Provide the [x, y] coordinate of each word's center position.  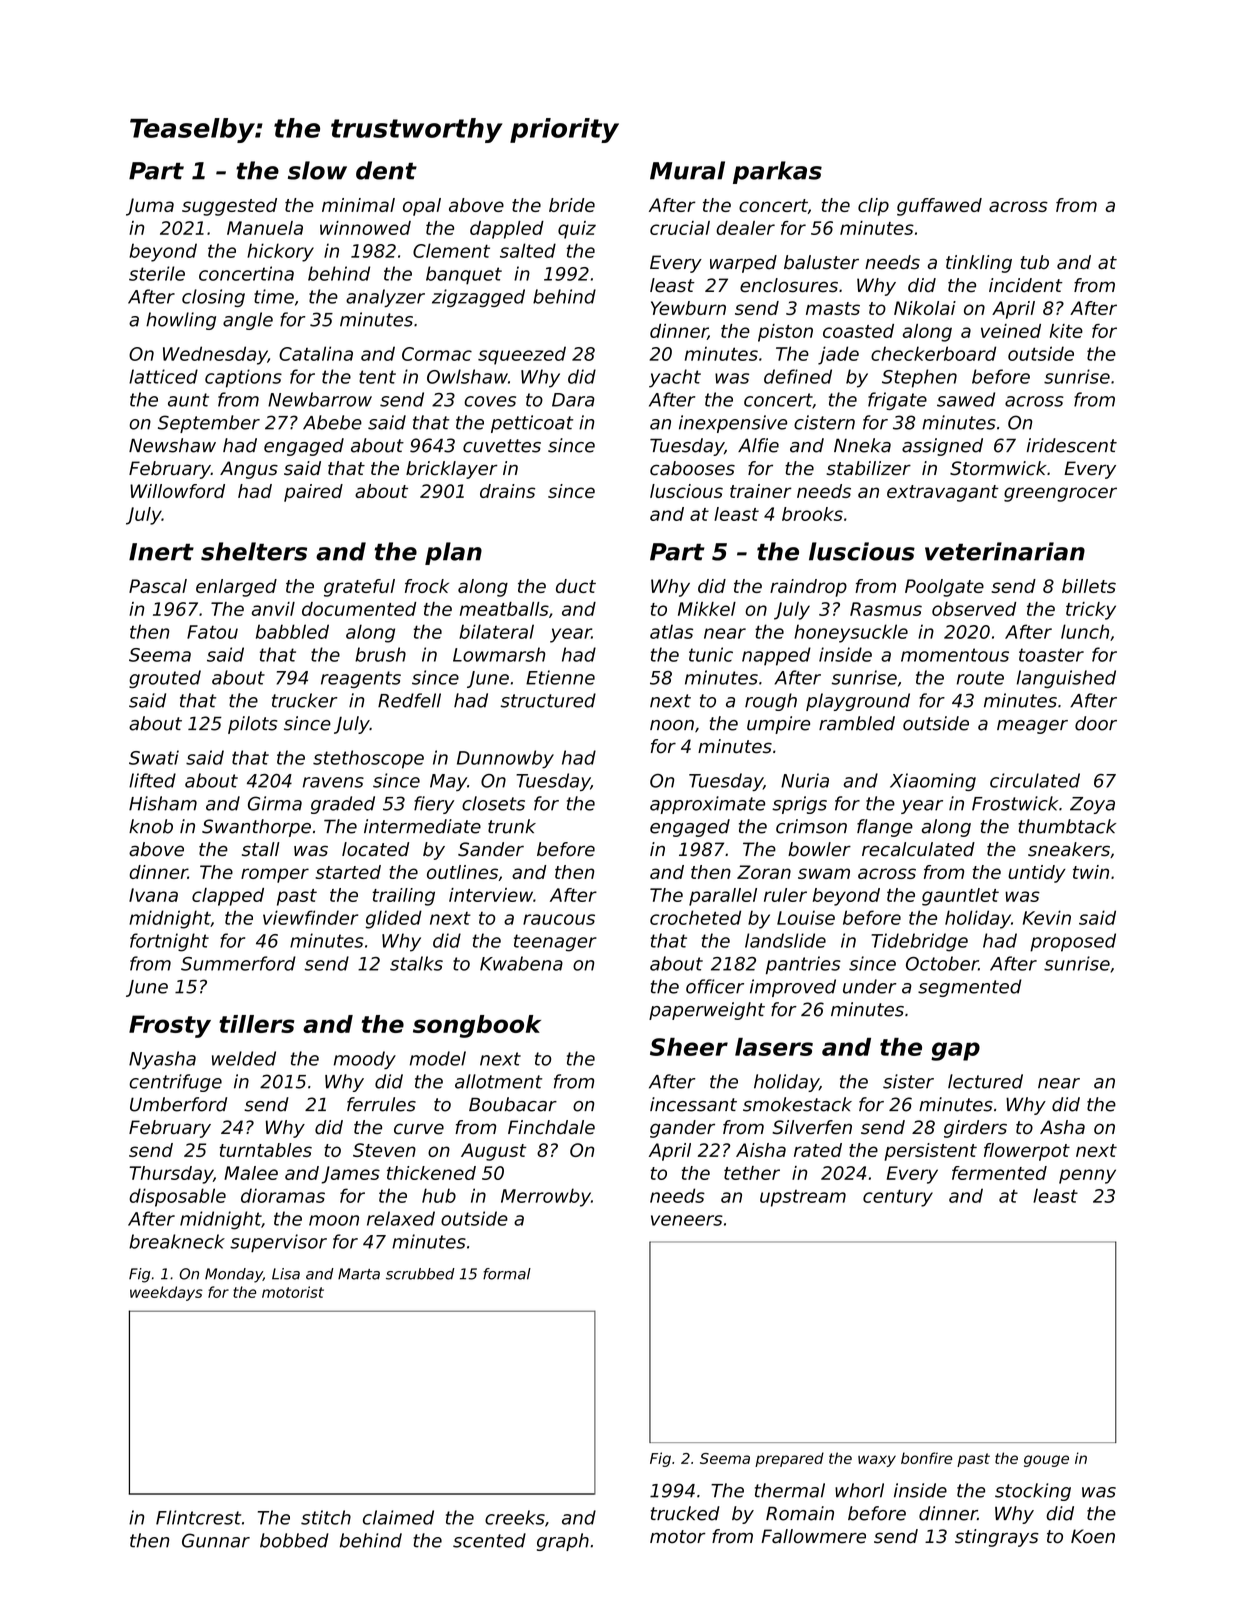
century [898, 1198]
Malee [251, 1173]
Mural [687, 170]
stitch [326, 1517]
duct [576, 586]
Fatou [212, 632]
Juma [150, 207]
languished [1066, 679]
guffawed [939, 207]
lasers [774, 1047]
